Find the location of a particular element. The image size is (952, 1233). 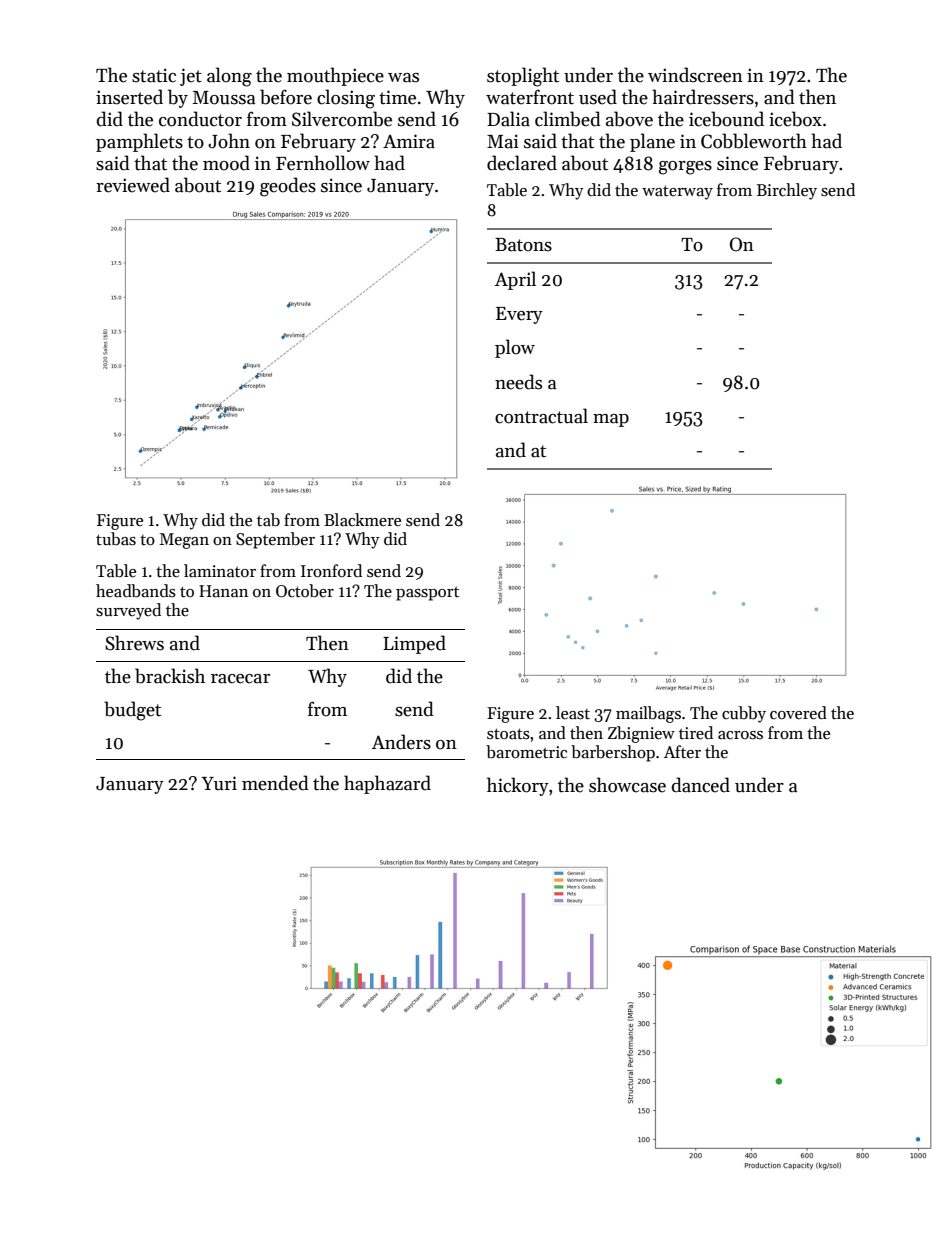

along is located at coordinates (229, 77).
